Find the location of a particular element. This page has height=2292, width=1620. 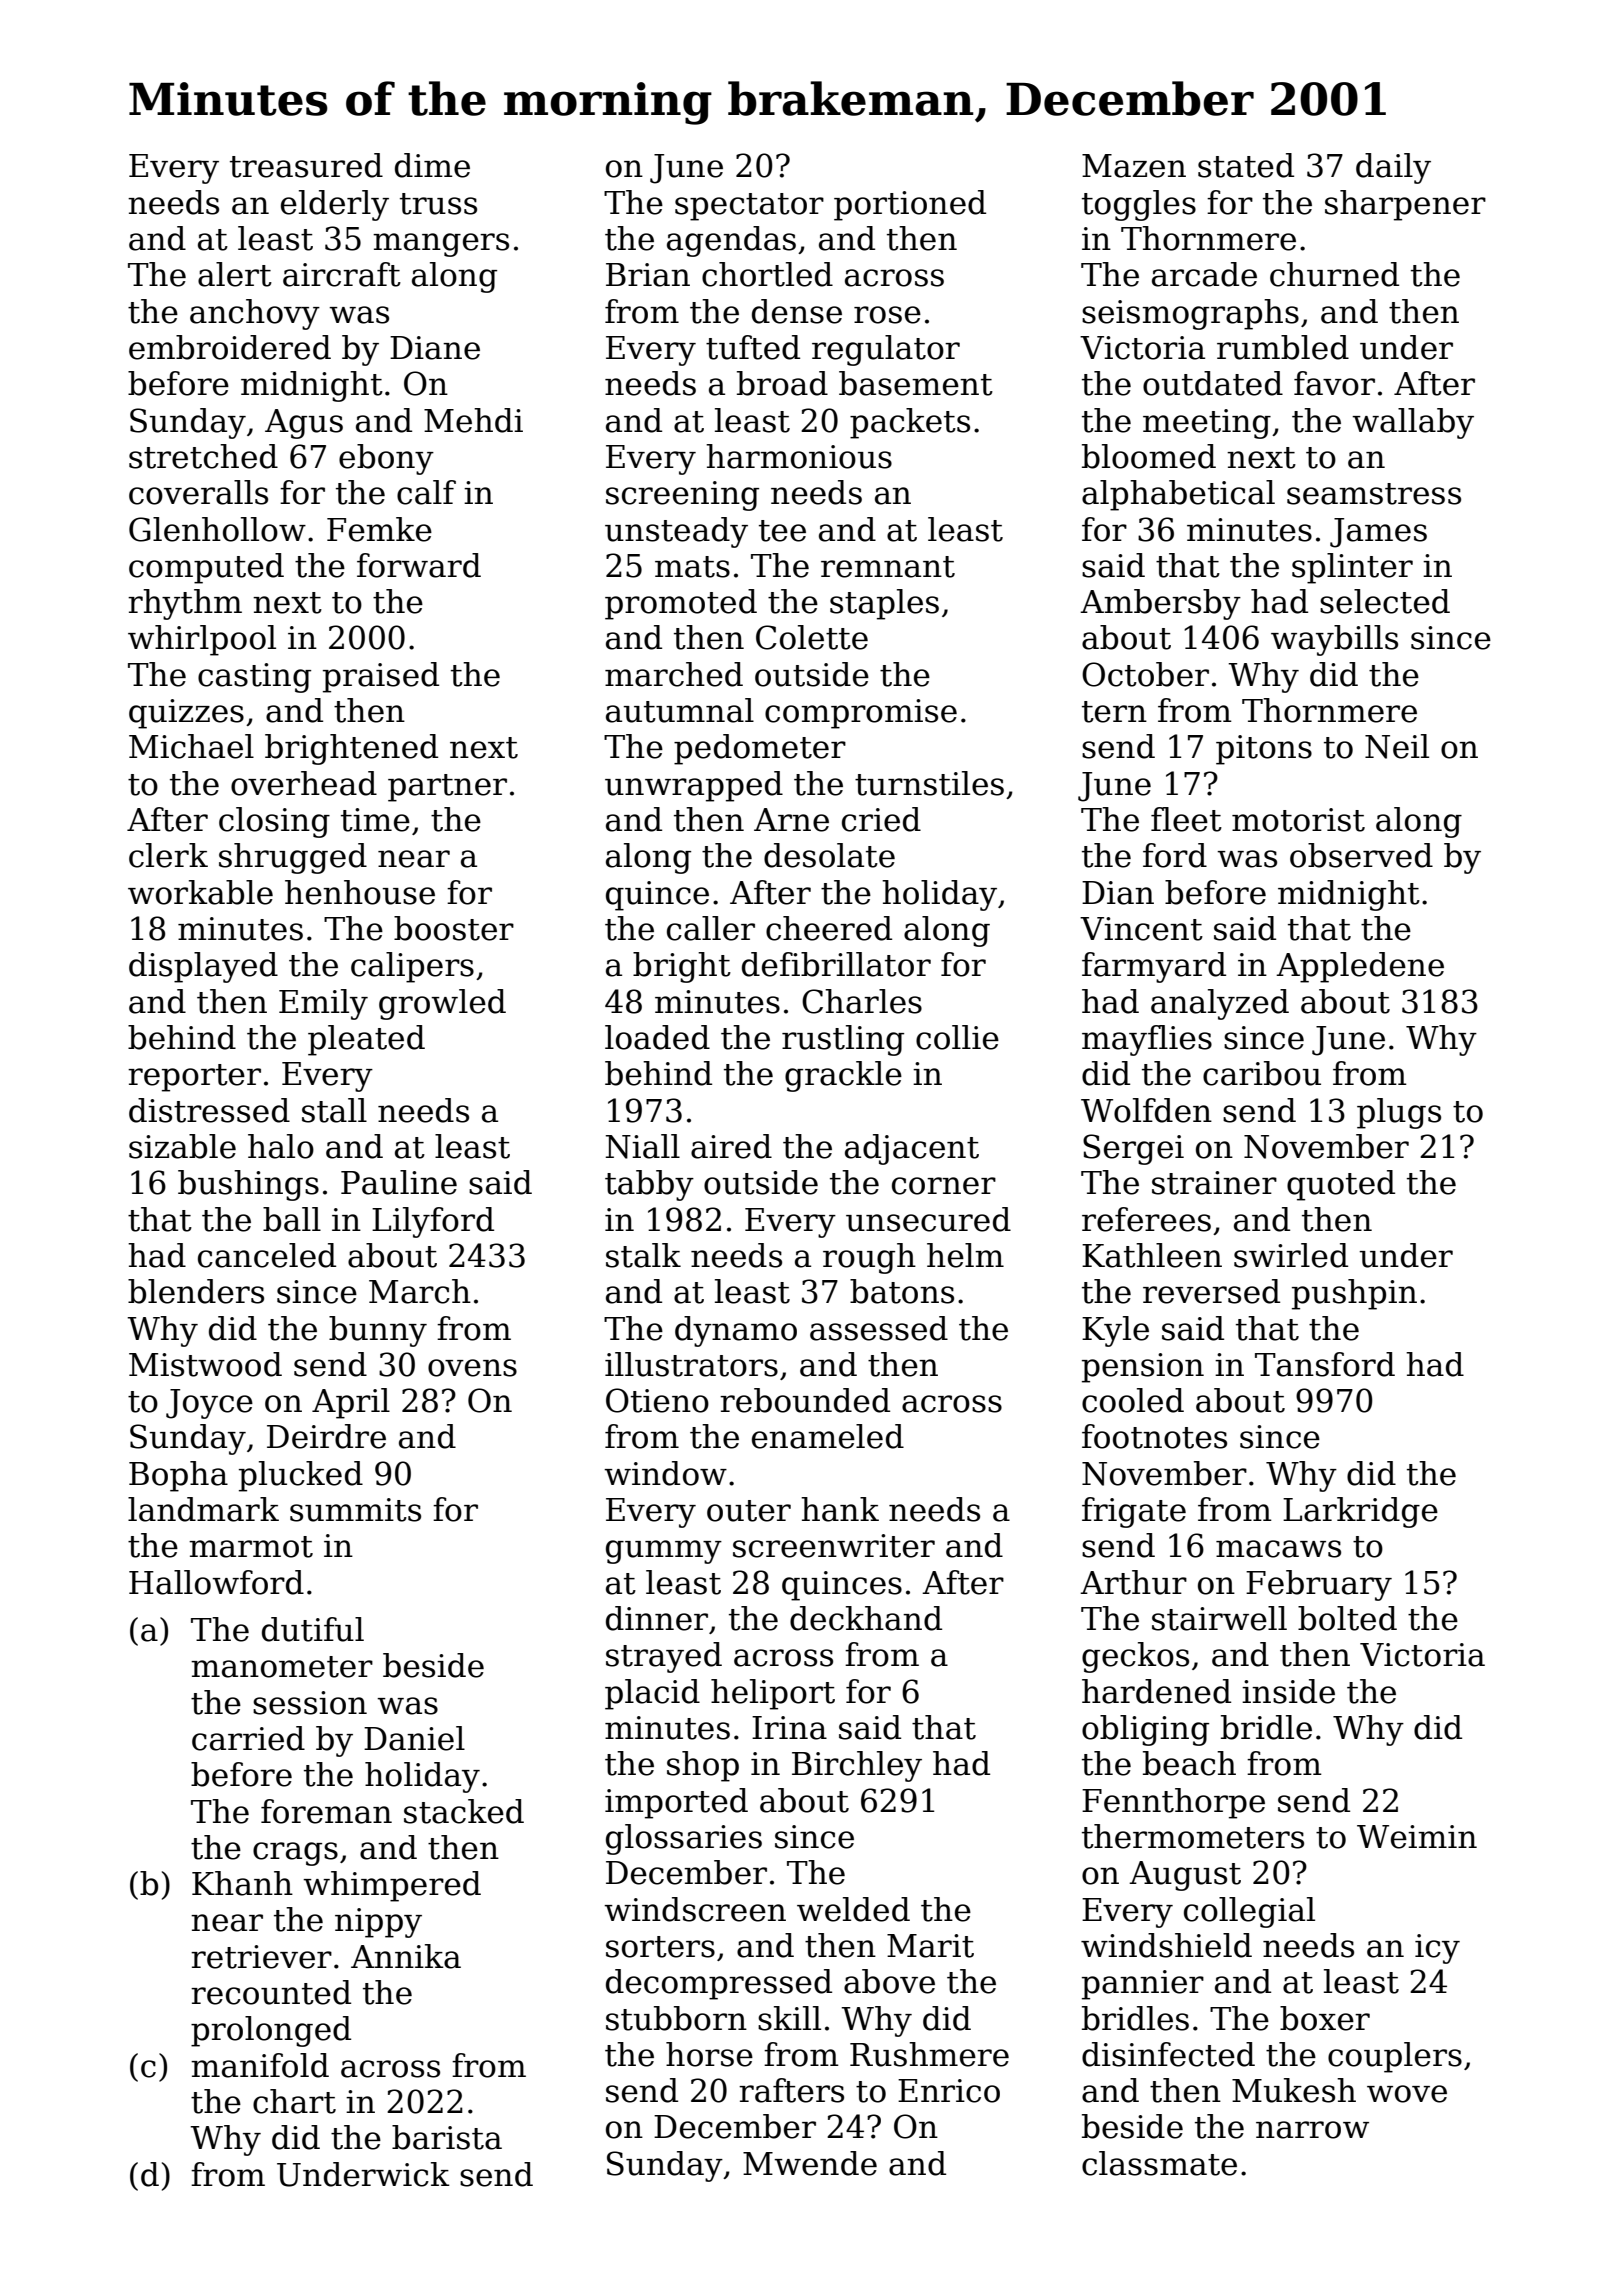

unsteady is located at coordinates (676, 532).
